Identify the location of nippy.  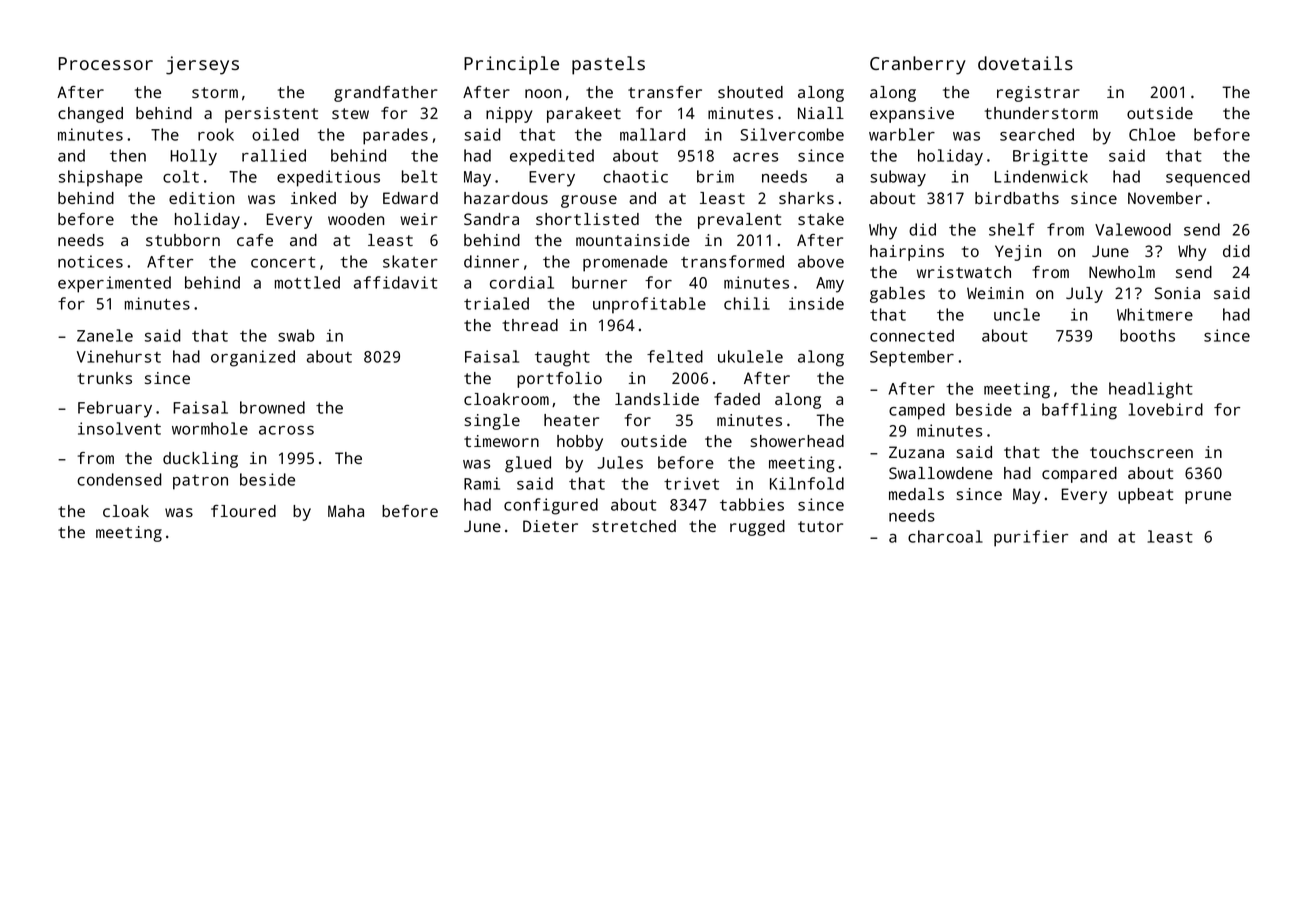
(509, 115).
